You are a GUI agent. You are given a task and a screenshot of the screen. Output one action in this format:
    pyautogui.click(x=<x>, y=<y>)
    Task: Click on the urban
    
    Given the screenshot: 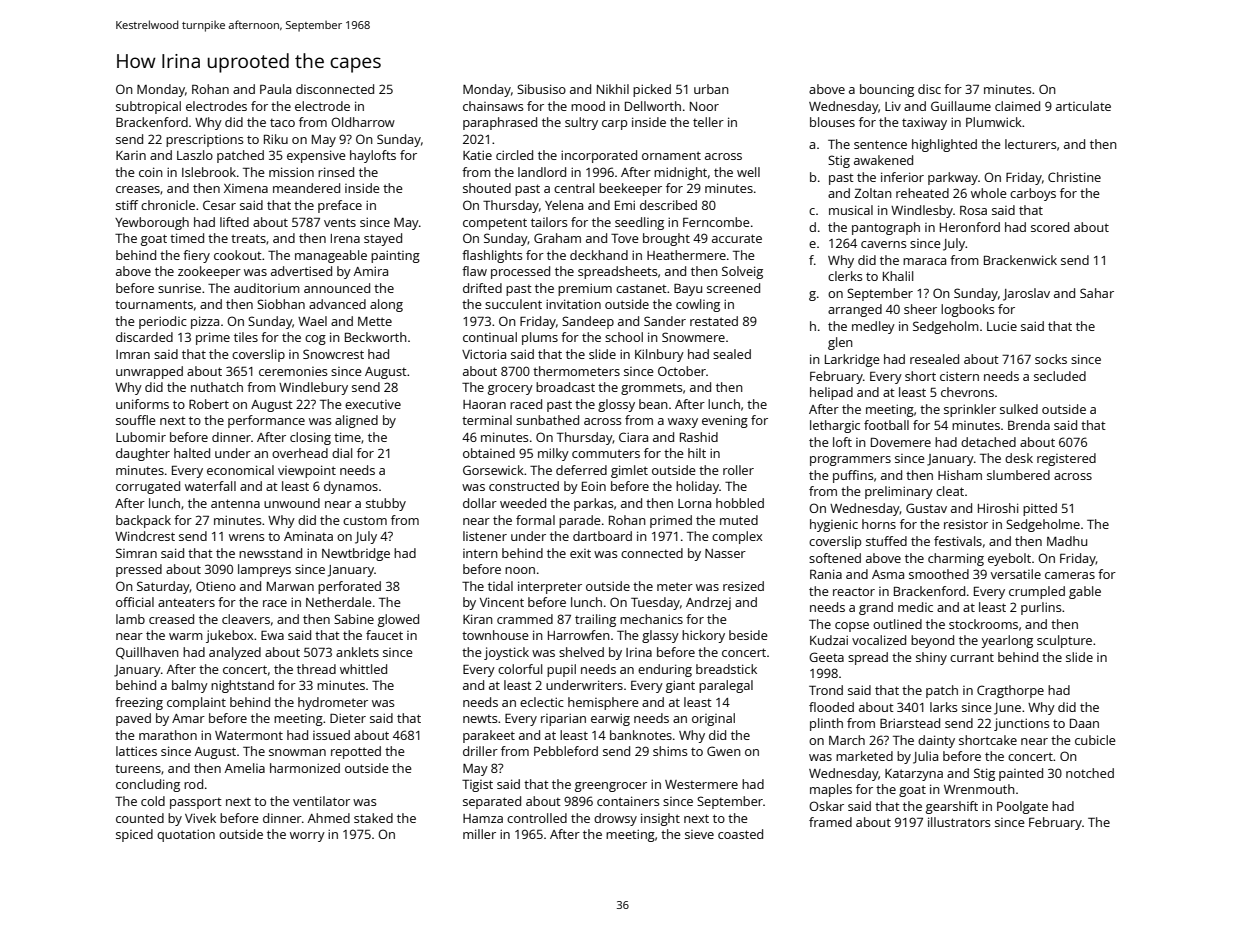 What is the action you would take?
    pyautogui.click(x=711, y=89)
